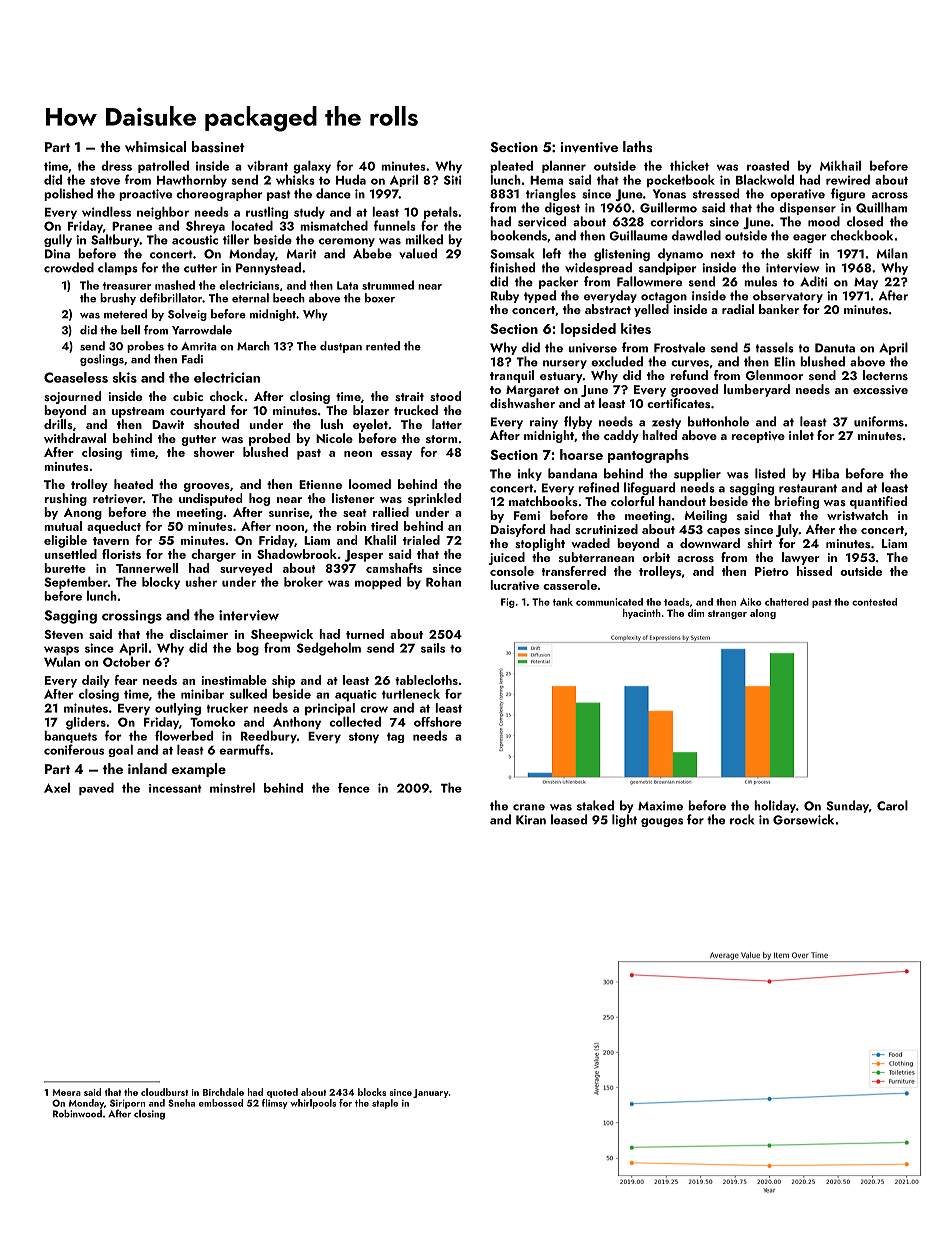 The width and height of the page is (952, 1233). What do you see at coordinates (757, 390) in the page?
I see `lumberyard` at bounding box center [757, 390].
